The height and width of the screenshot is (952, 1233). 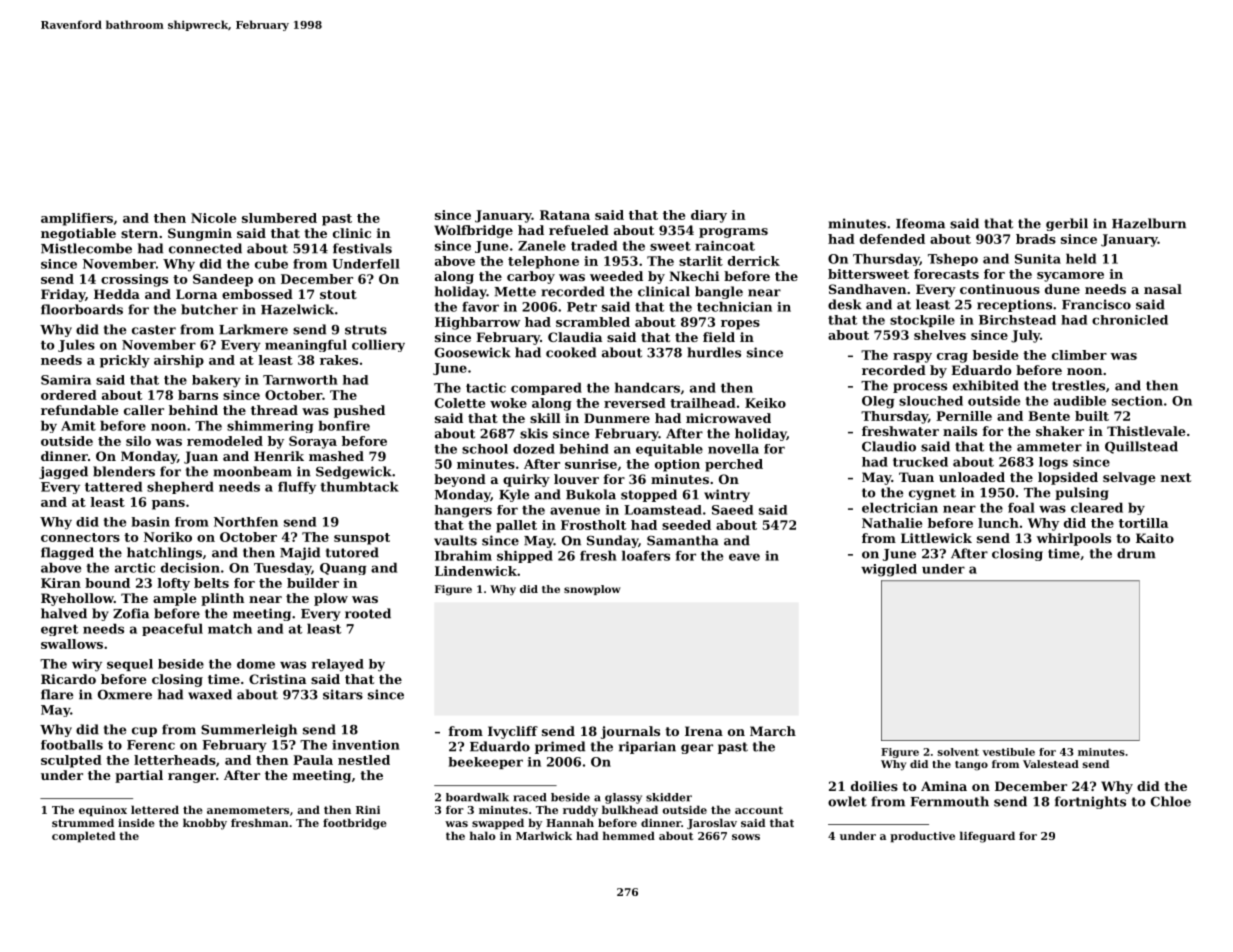 What do you see at coordinates (1078, 385) in the screenshot?
I see `trestles` at bounding box center [1078, 385].
